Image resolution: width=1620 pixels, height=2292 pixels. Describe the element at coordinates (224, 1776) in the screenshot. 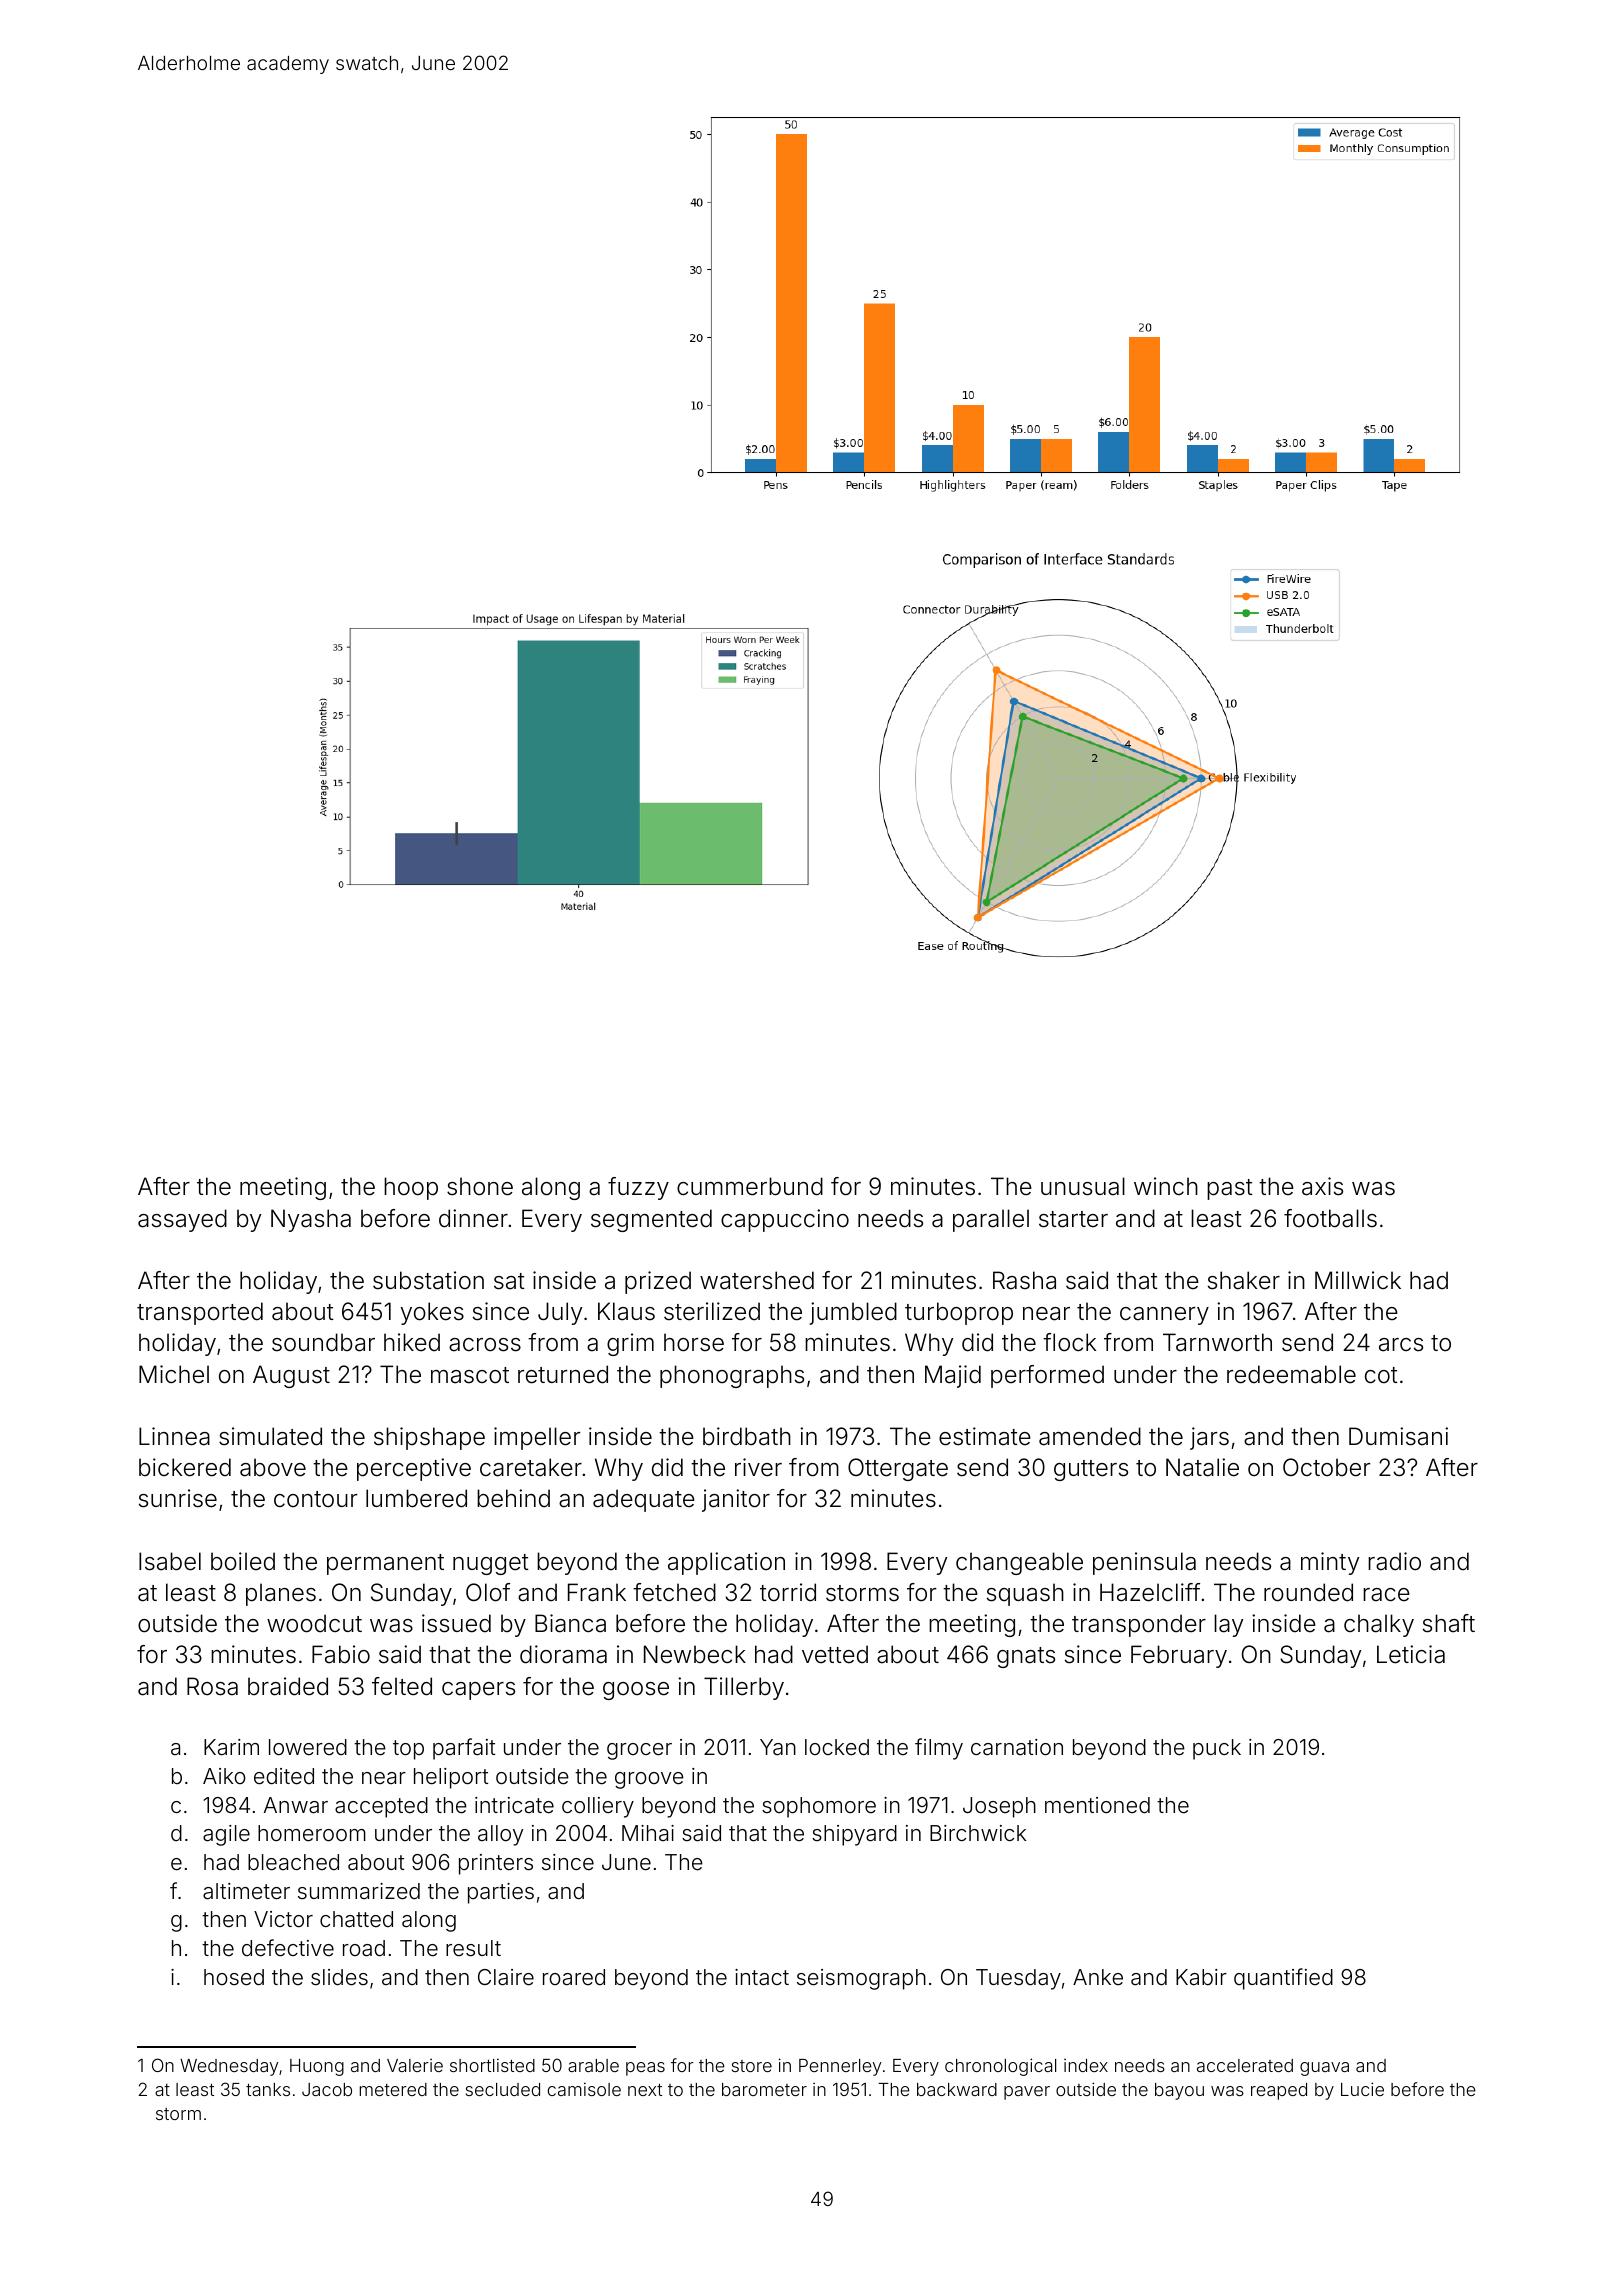

I see `Aiko` at that location.
